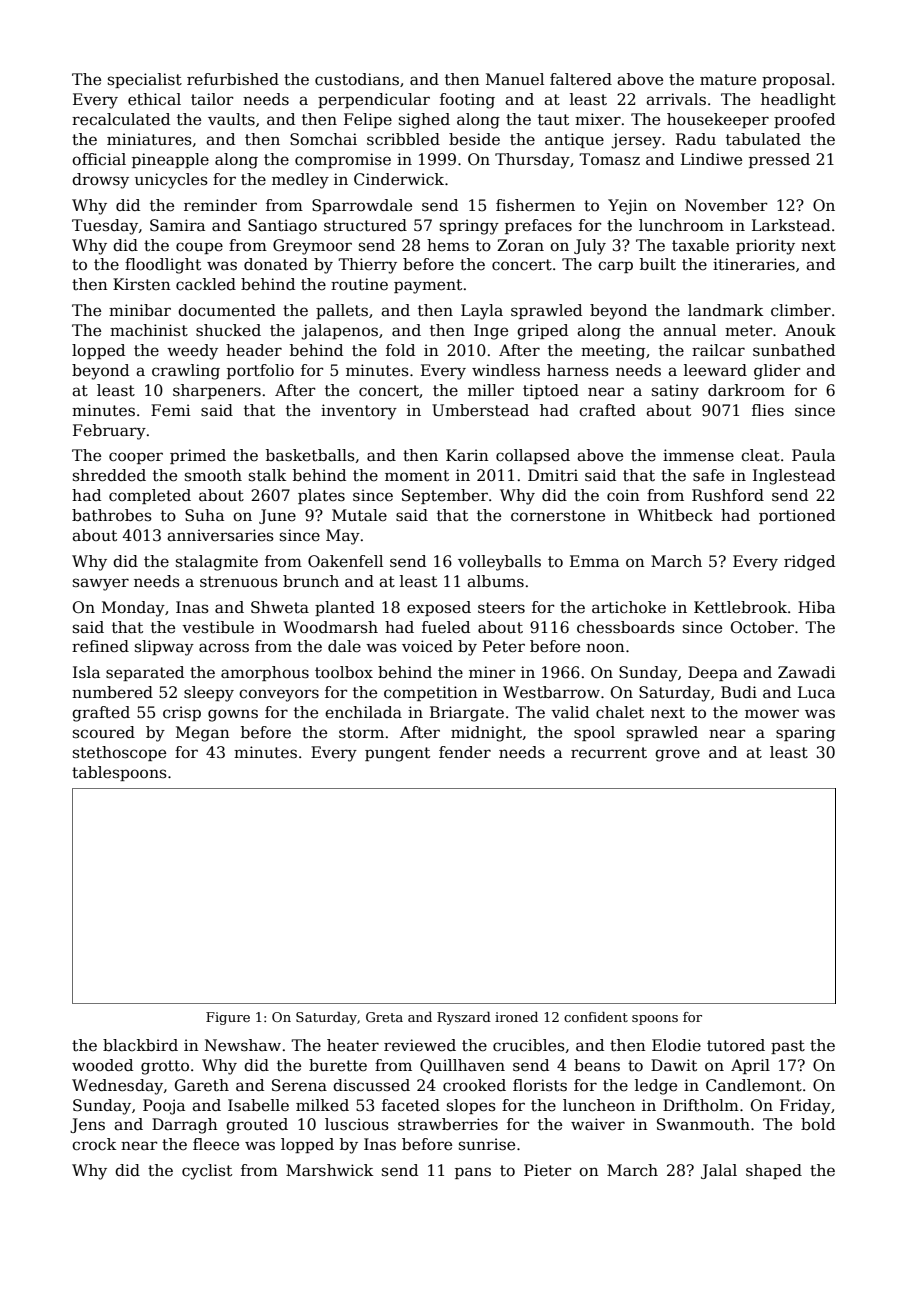  What do you see at coordinates (719, 1171) in the screenshot?
I see `Jalal` at bounding box center [719, 1171].
